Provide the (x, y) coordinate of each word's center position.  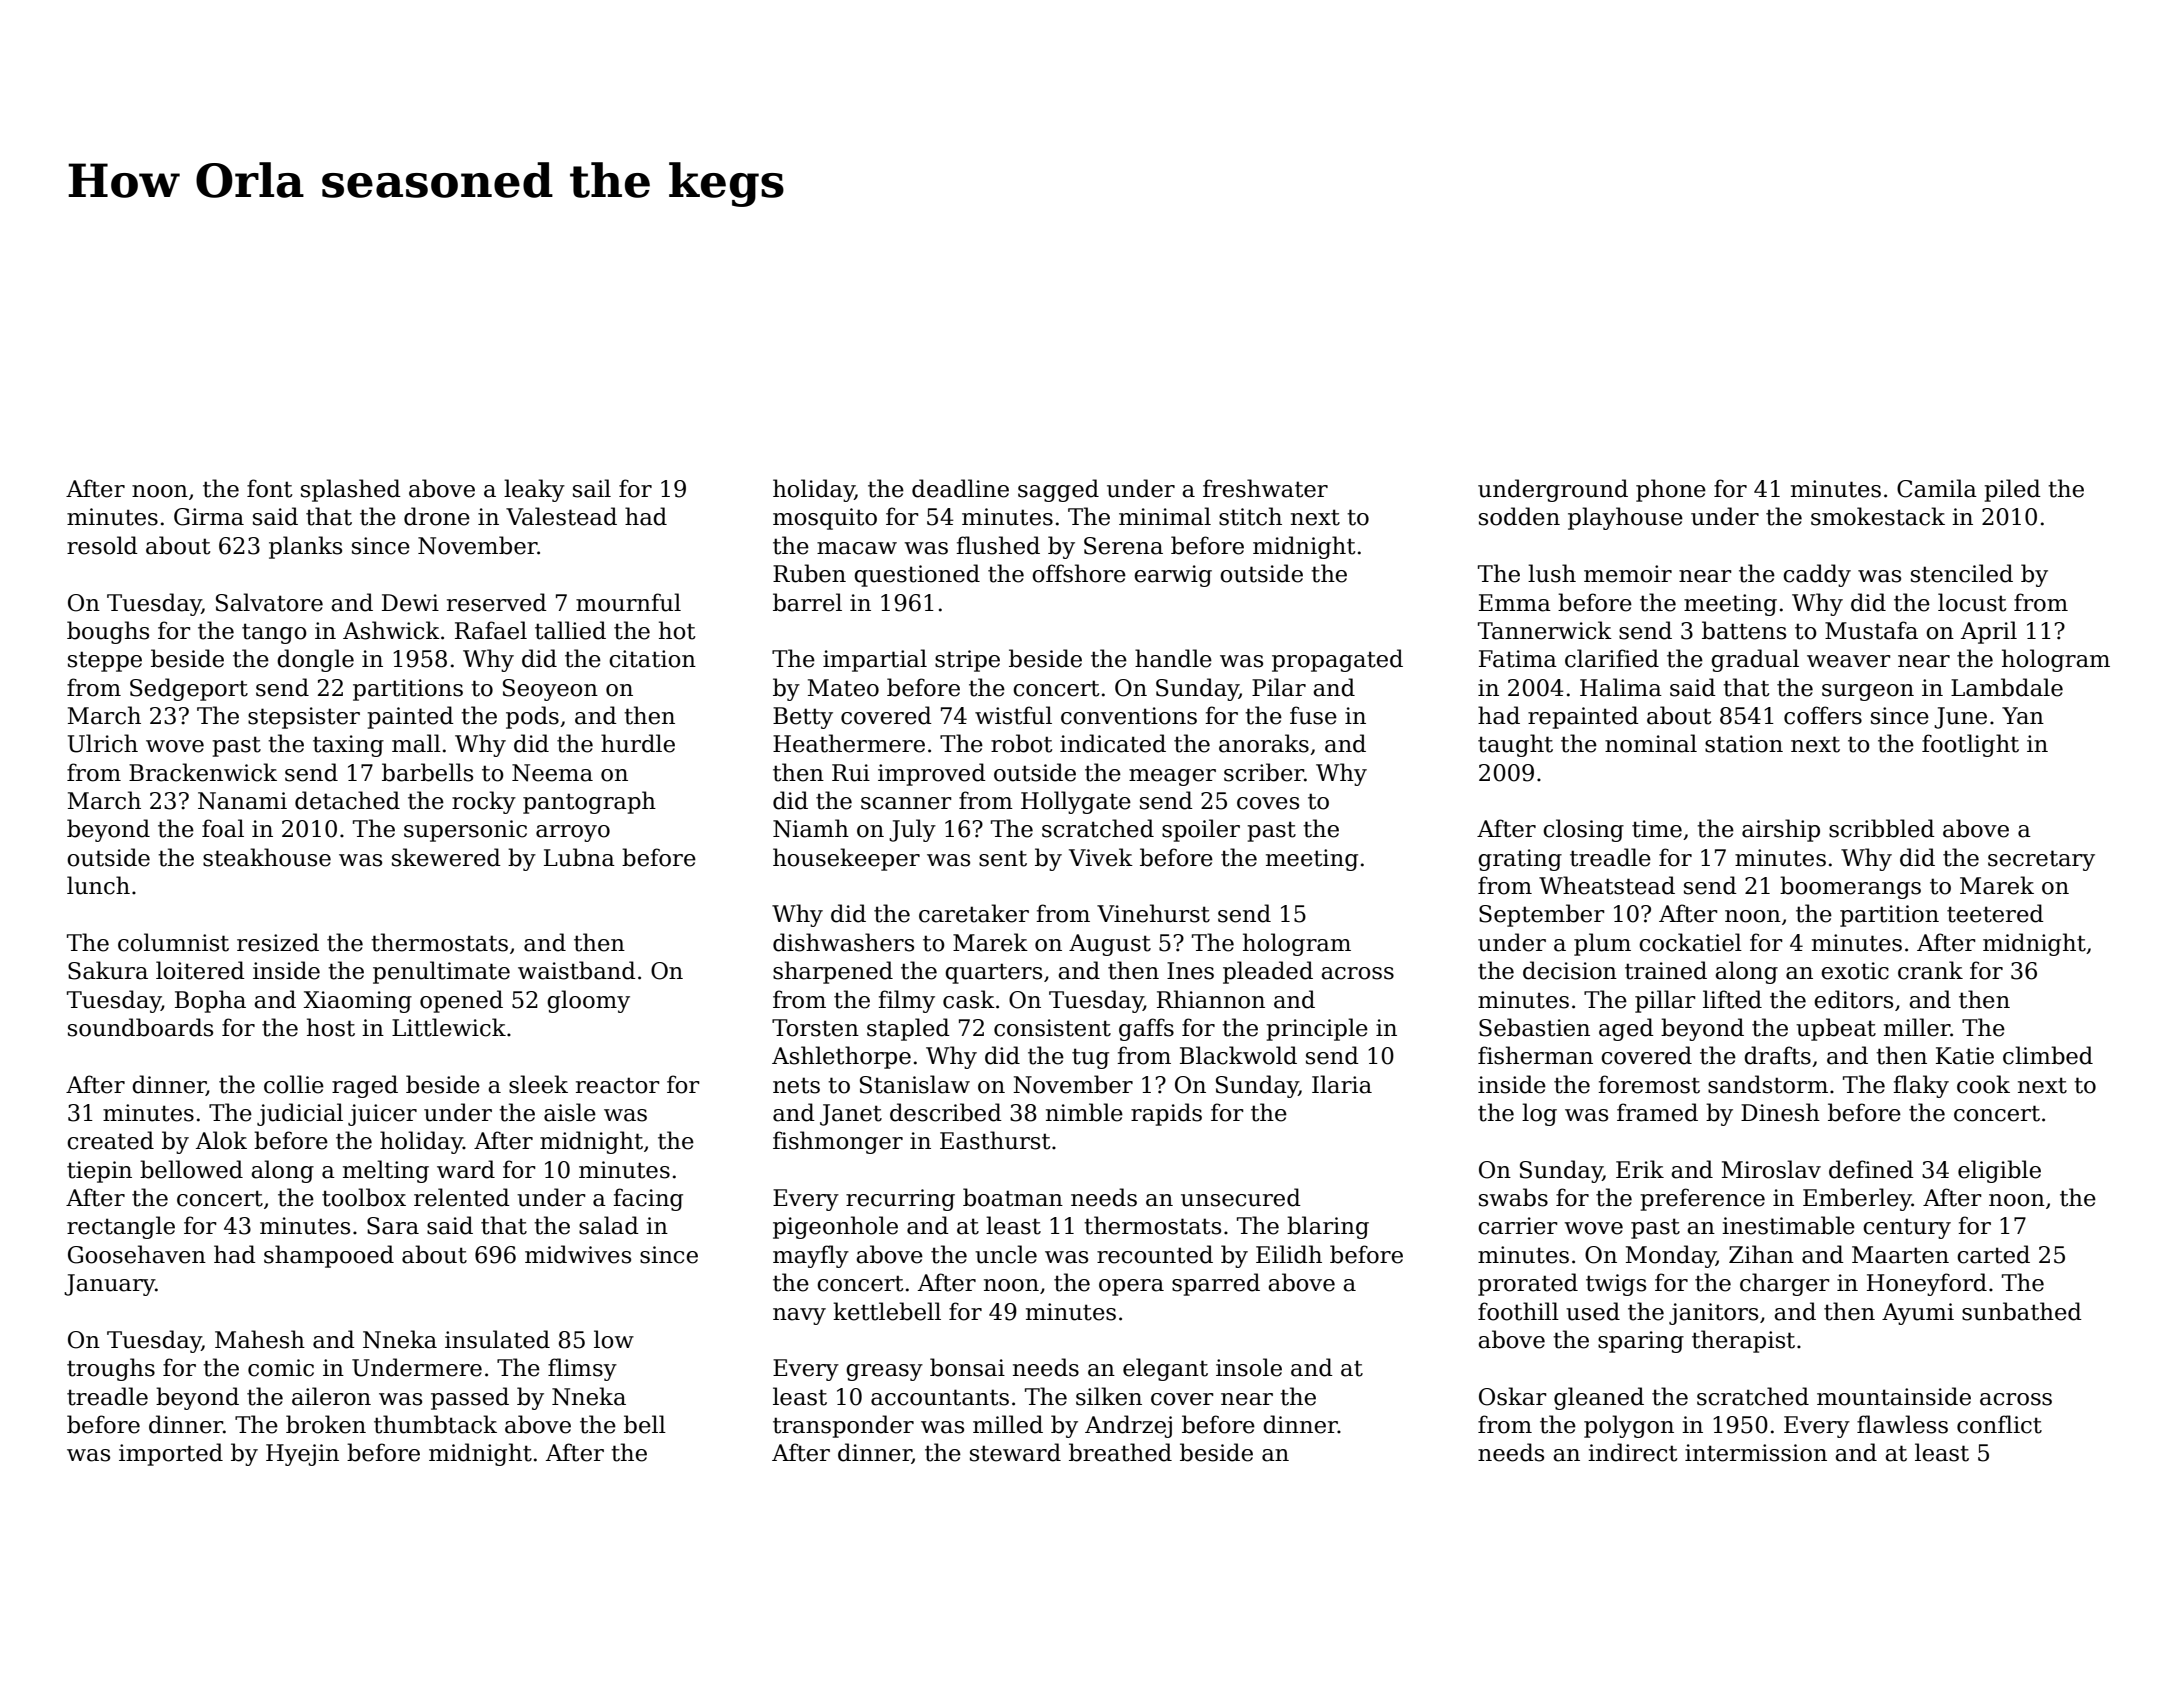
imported (171, 1454)
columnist (173, 942)
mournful (628, 602)
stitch (1250, 516)
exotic (1855, 971)
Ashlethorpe (841, 1057)
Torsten (815, 1028)
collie (294, 1084)
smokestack (1878, 516)
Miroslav (1771, 1169)
